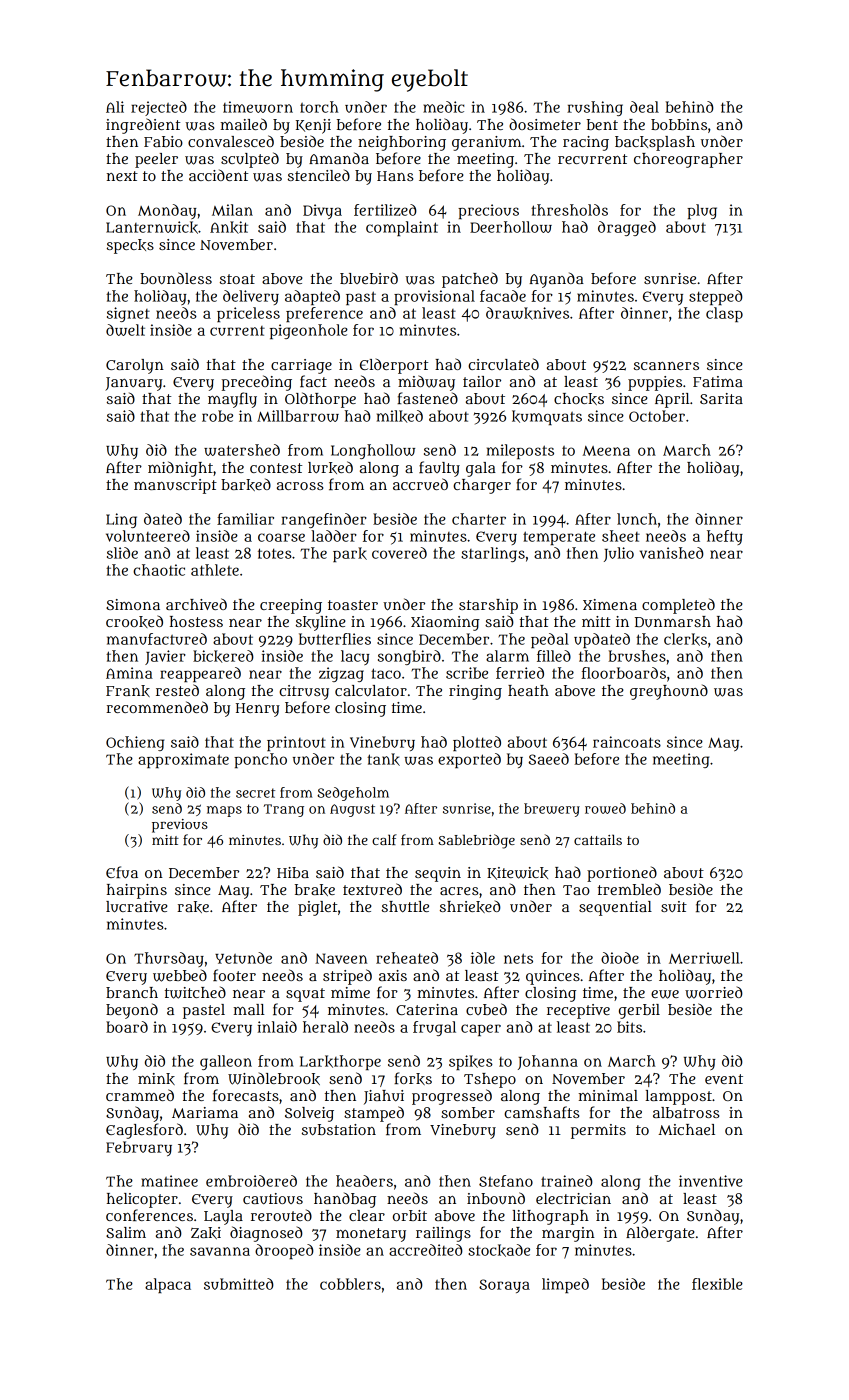 This page has width=849, height=1400. I want to click on Henry, so click(258, 710).
